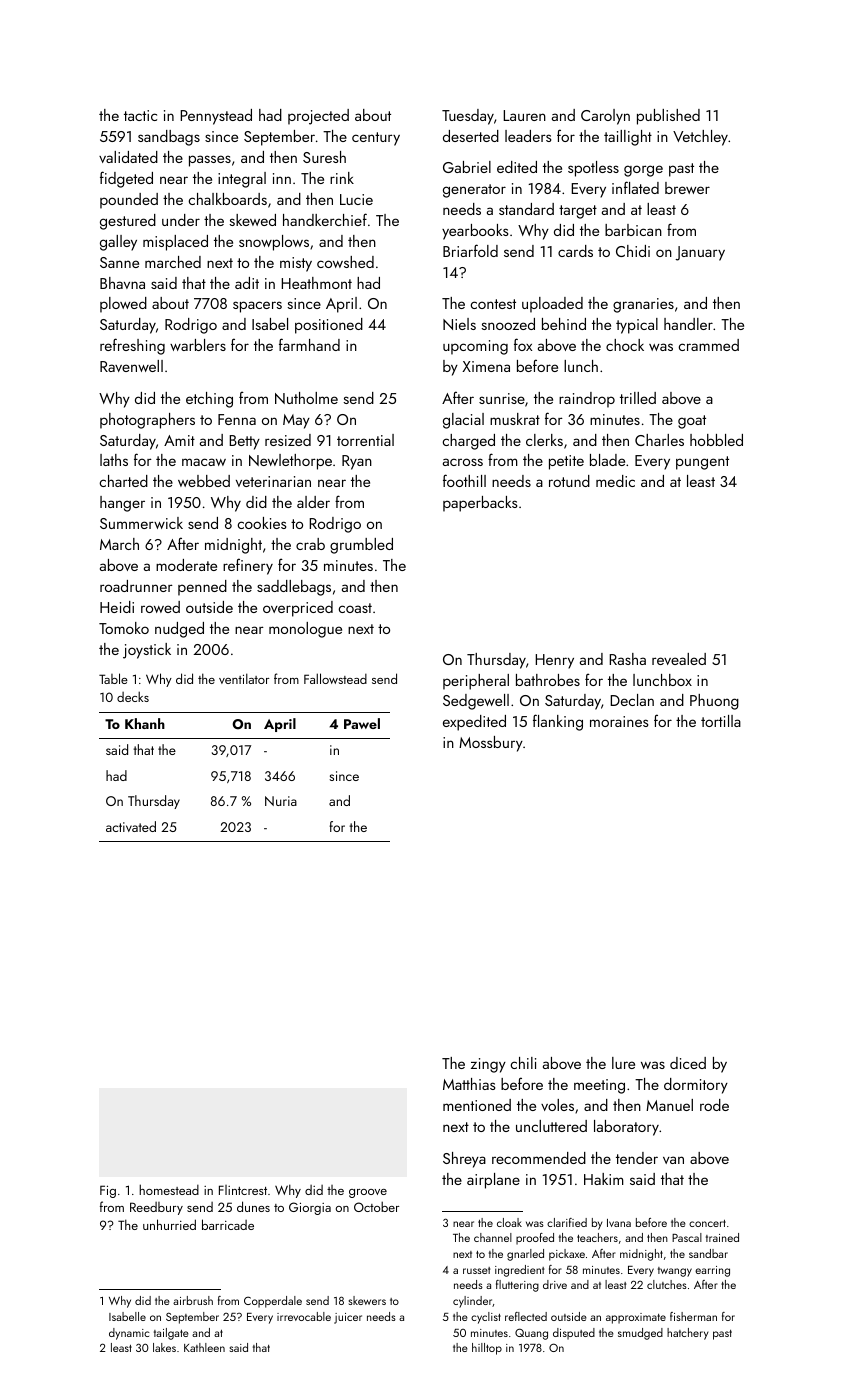  Describe the element at coordinates (487, 1349) in the page. I see `hilltop` at that location.
